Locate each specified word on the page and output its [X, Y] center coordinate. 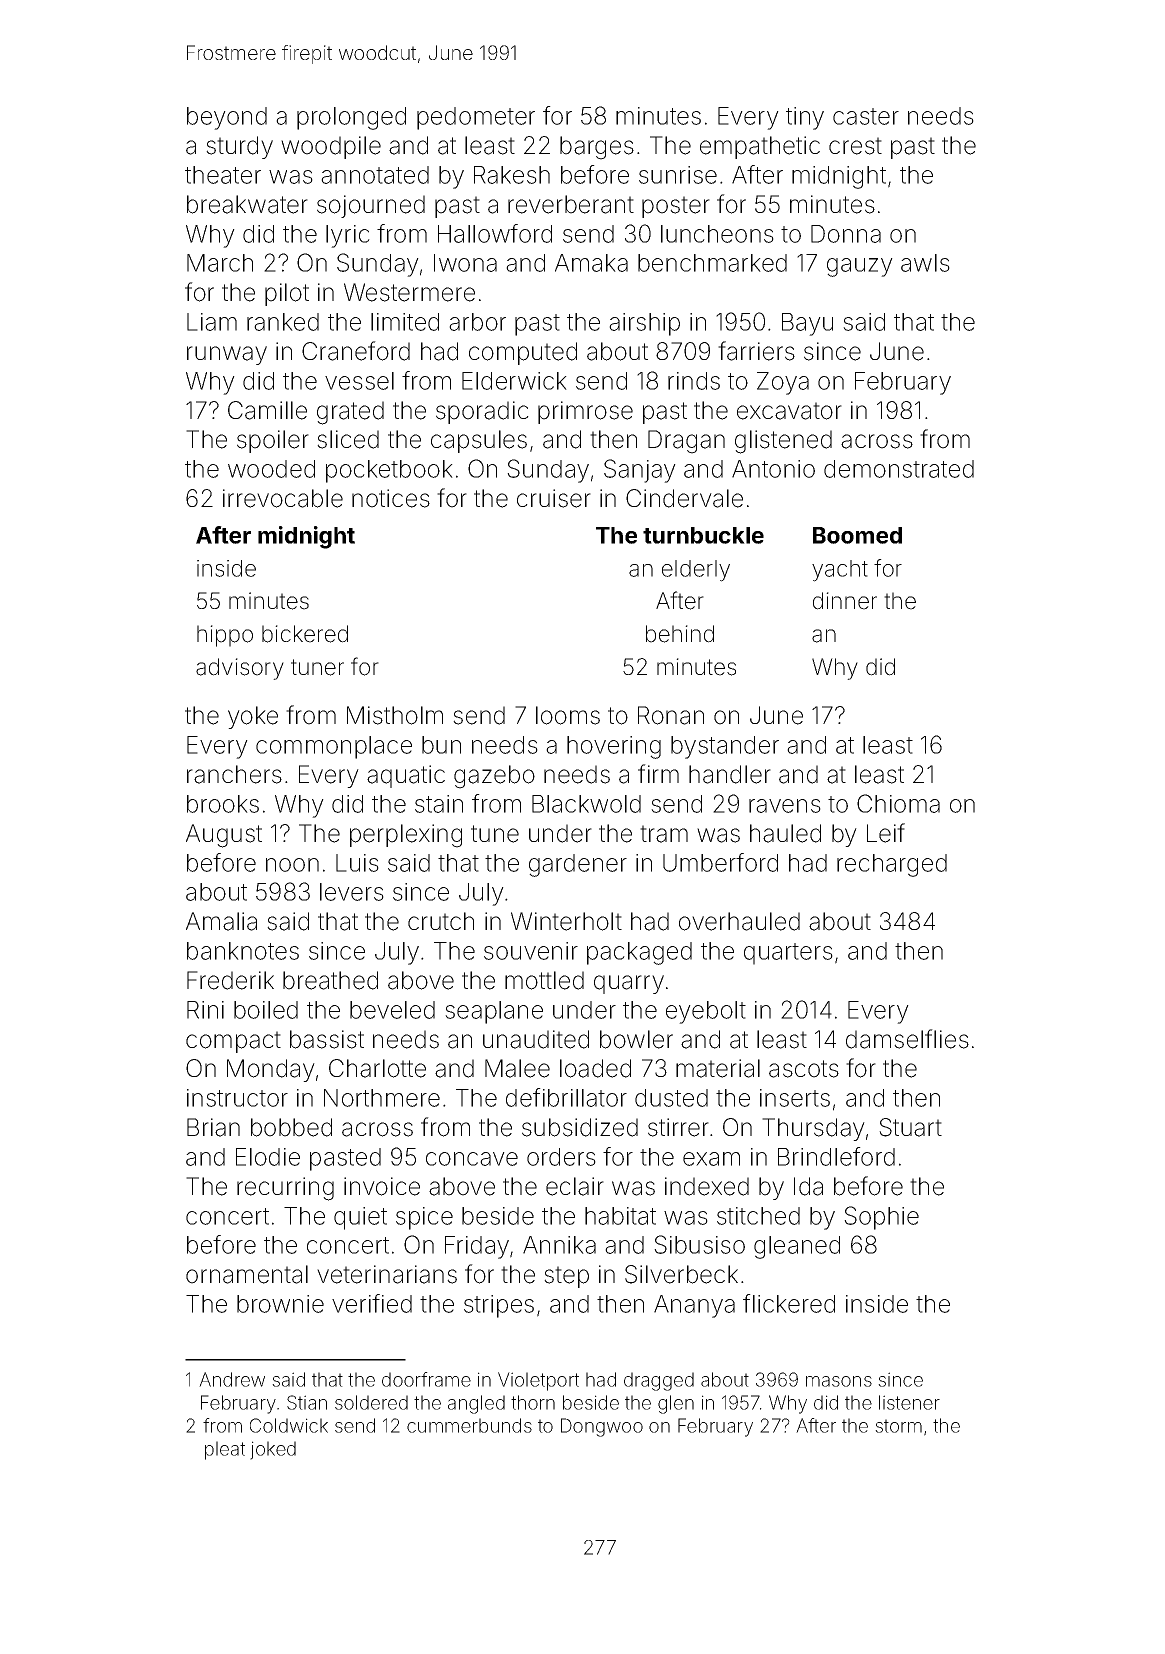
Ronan [671, 715]
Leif [886, 833]
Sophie [881, 1218]
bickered [305, 634]
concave [472, 1159]
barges [597, 148]
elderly [696, 571]
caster [866, 116]
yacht [840, 571]
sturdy [239, 147]
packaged [639, 953]
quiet [360, 1218]
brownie [280, 1304]
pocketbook [389, 471]
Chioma [898, 803]
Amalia [221, 921]
